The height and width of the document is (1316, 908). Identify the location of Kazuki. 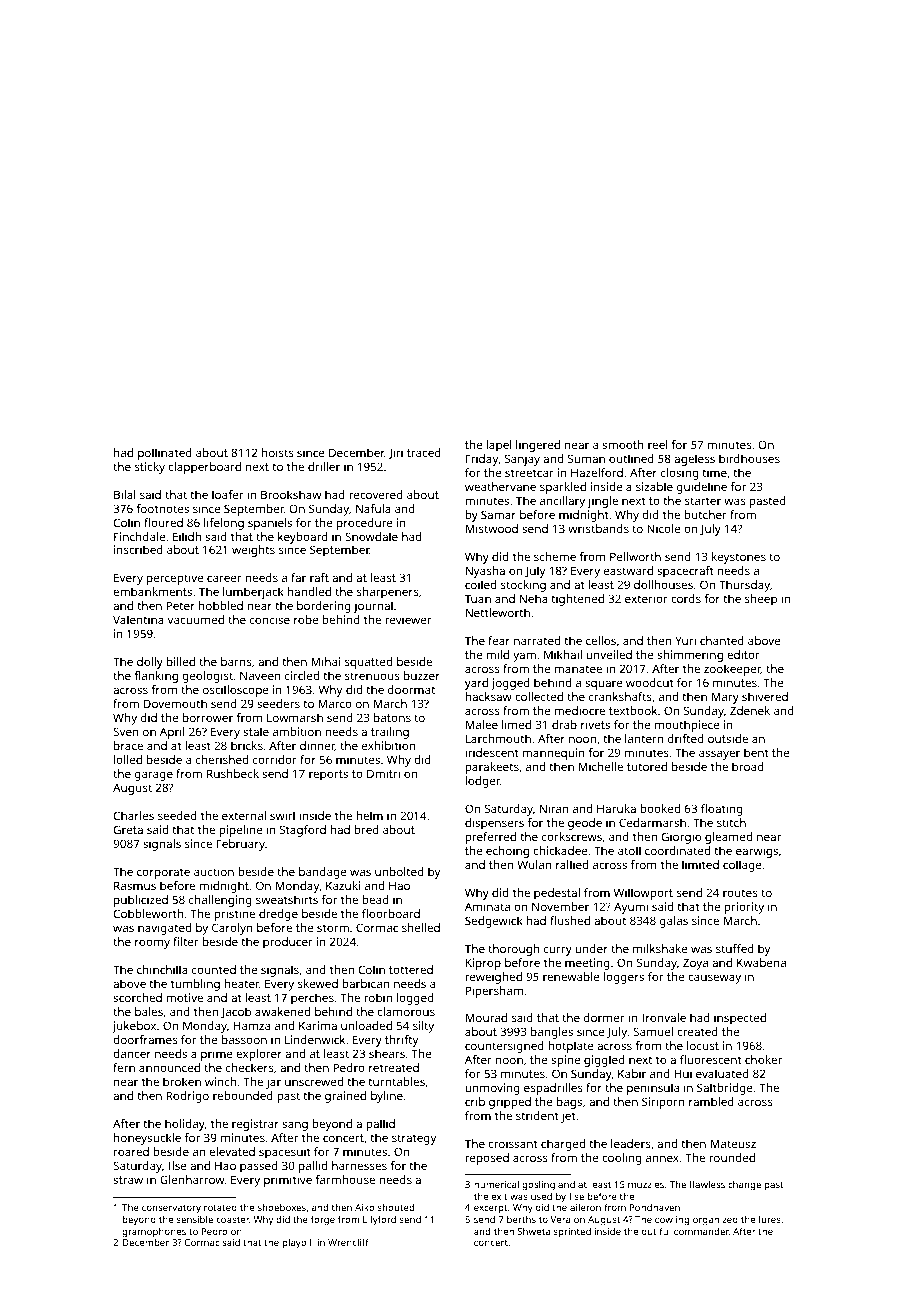
(343, 885).
